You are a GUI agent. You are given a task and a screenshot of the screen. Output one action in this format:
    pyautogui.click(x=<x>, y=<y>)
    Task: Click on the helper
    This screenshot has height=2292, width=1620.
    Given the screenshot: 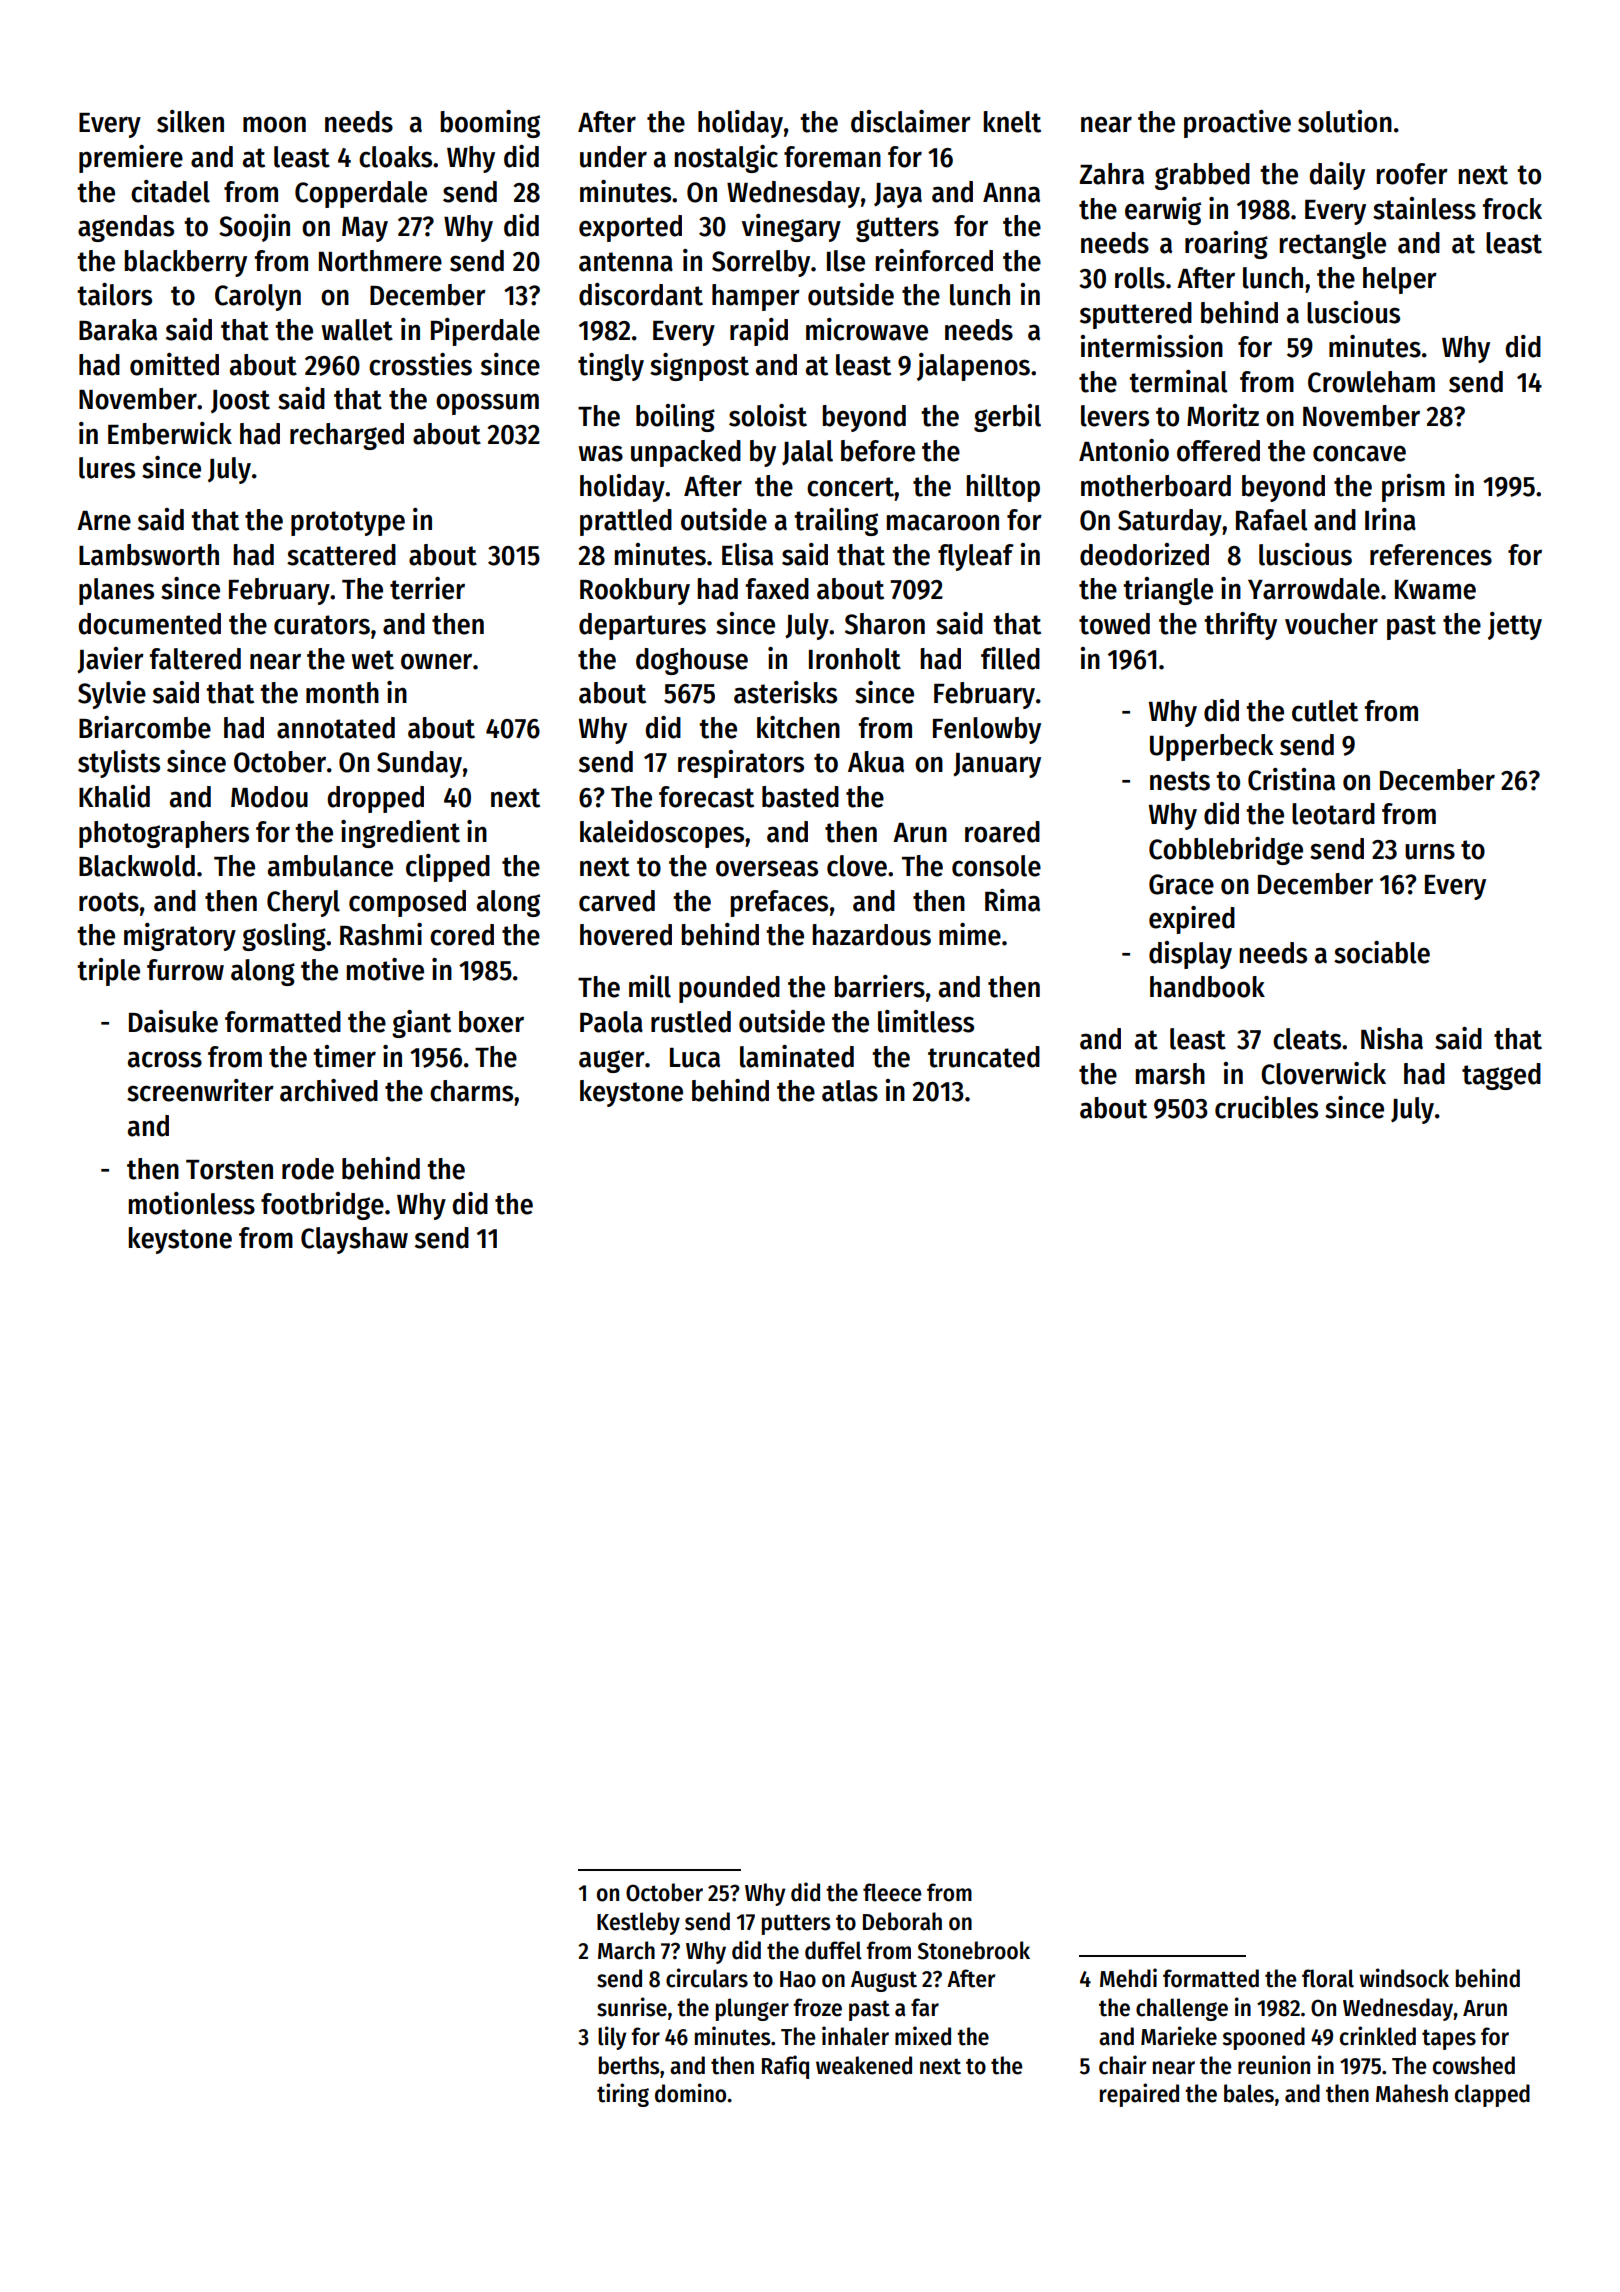 What is the action you would take?
    pyautogui.click(x=1400, y=280)
